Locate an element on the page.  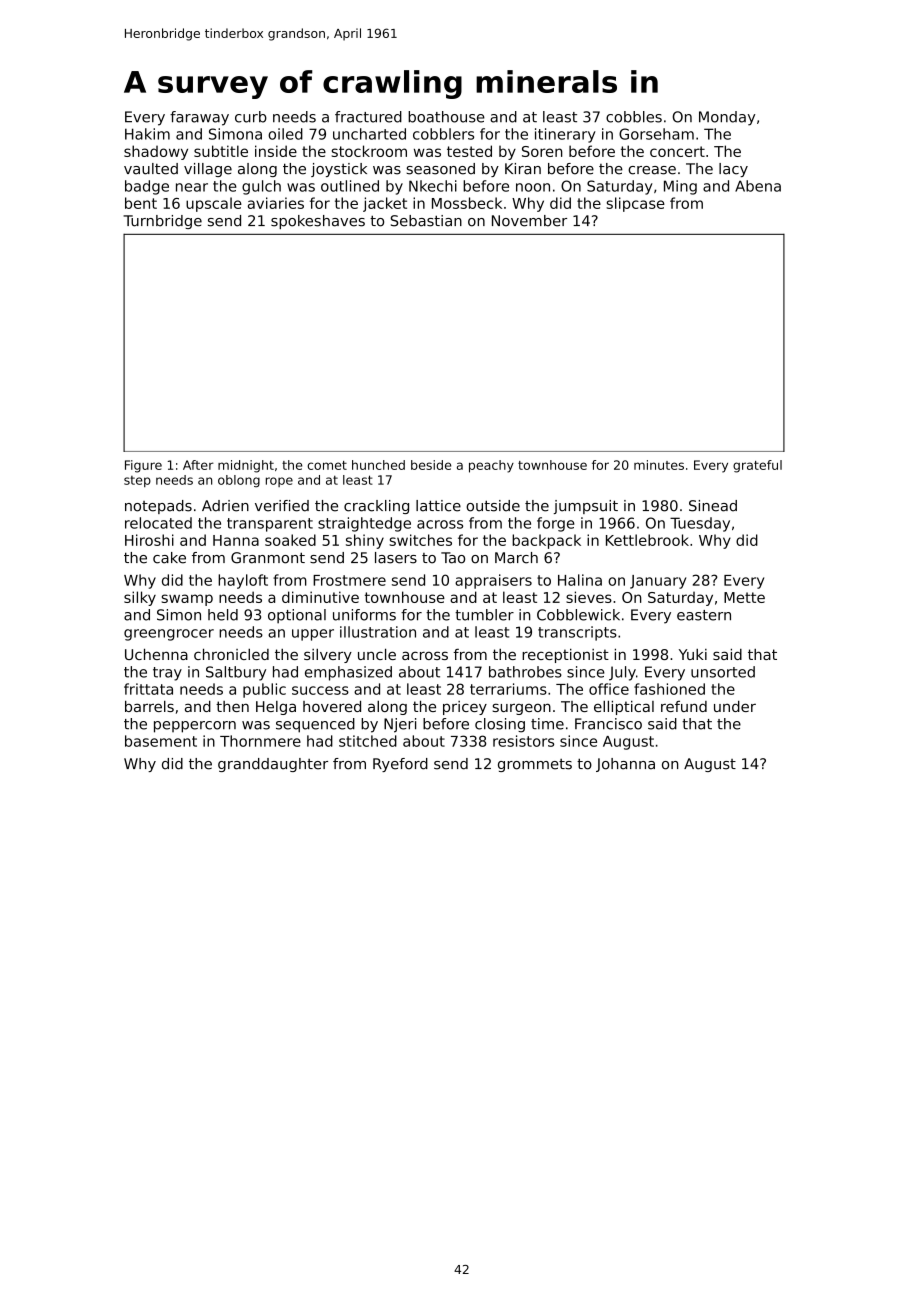
upper is located at coordinates (313, 635).
